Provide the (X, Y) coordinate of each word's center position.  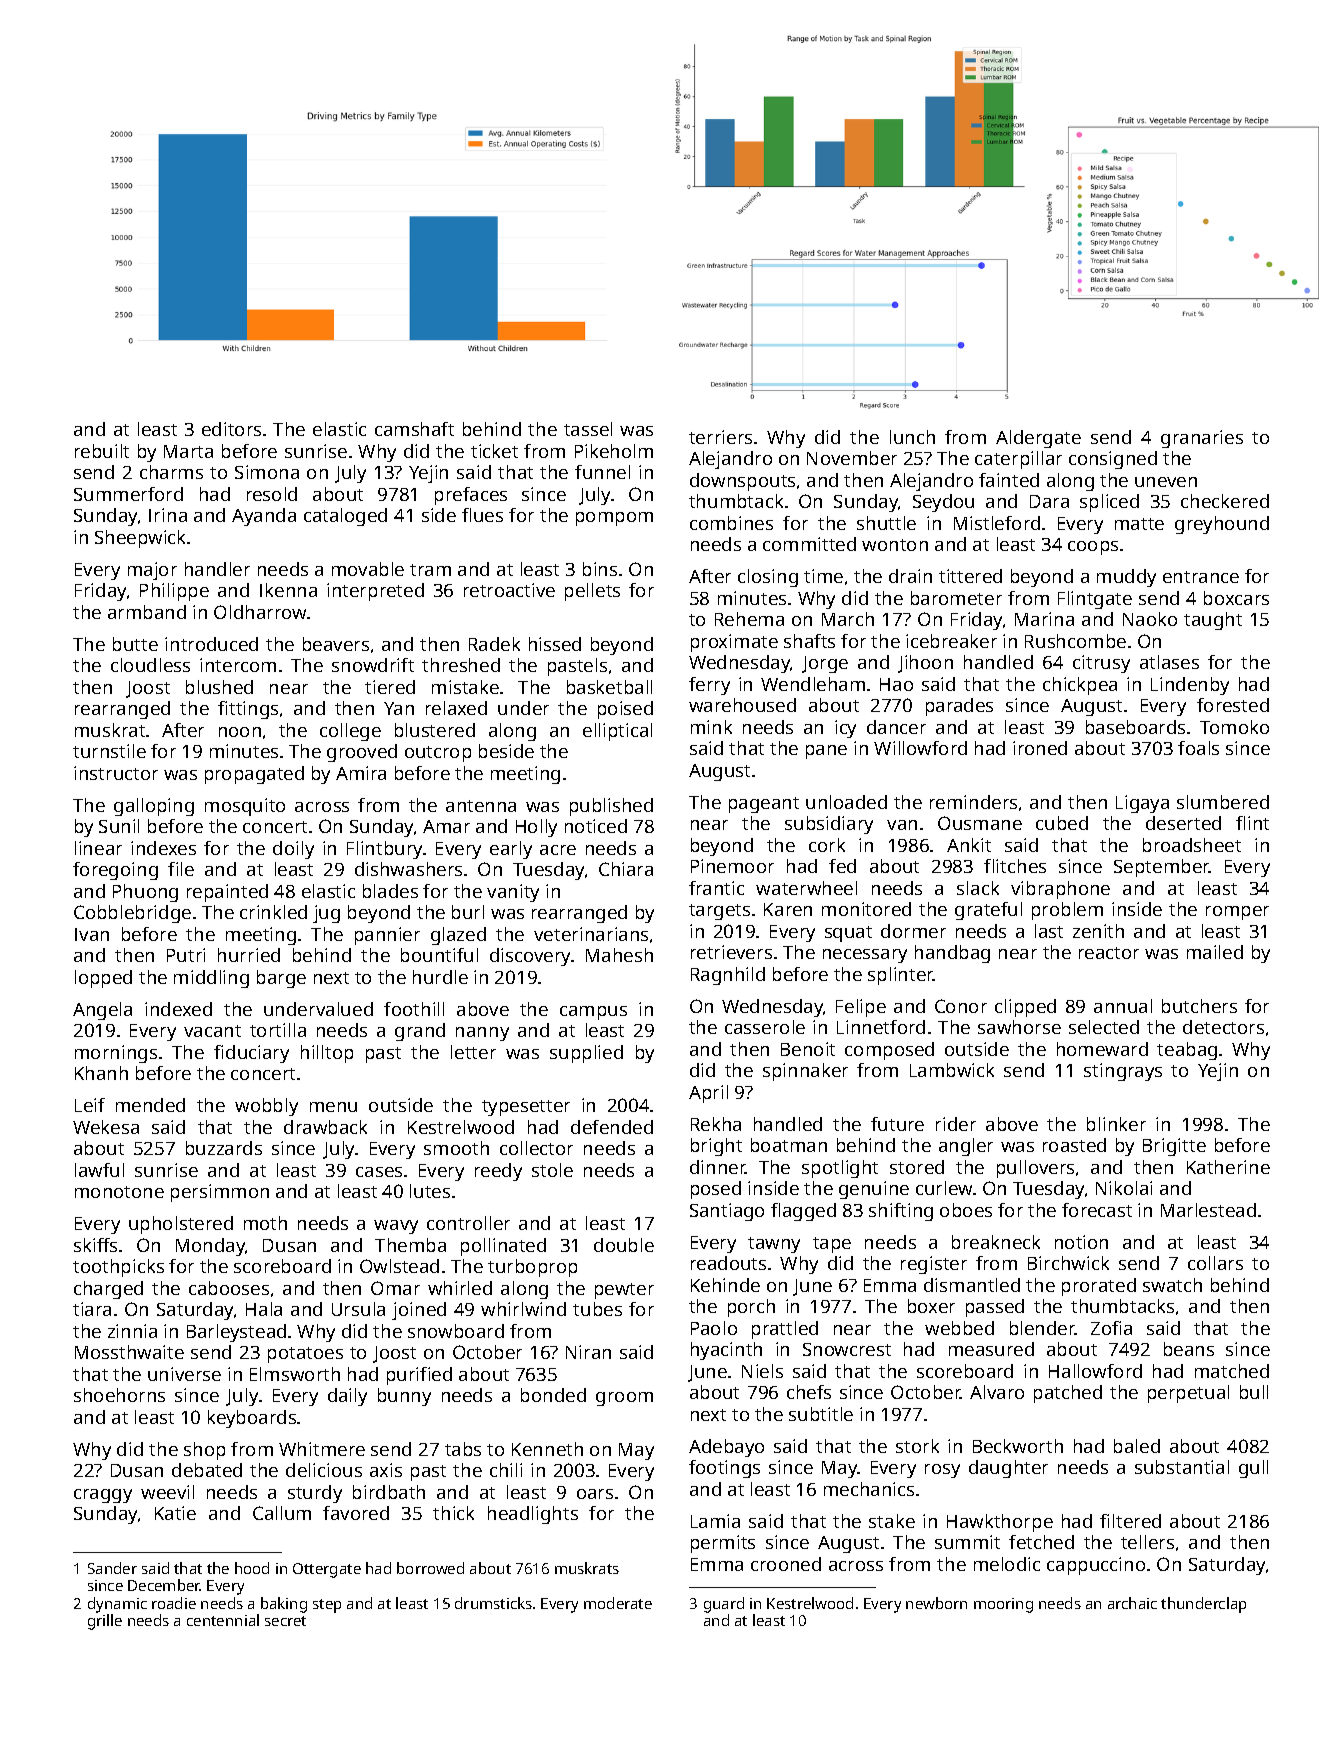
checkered (1225, 501)
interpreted (375, 592)
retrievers (731, 952)
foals (1198, 748)
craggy (103, 1496)
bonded (553, 1395)
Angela (102, 1011)
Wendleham (813, 684)
